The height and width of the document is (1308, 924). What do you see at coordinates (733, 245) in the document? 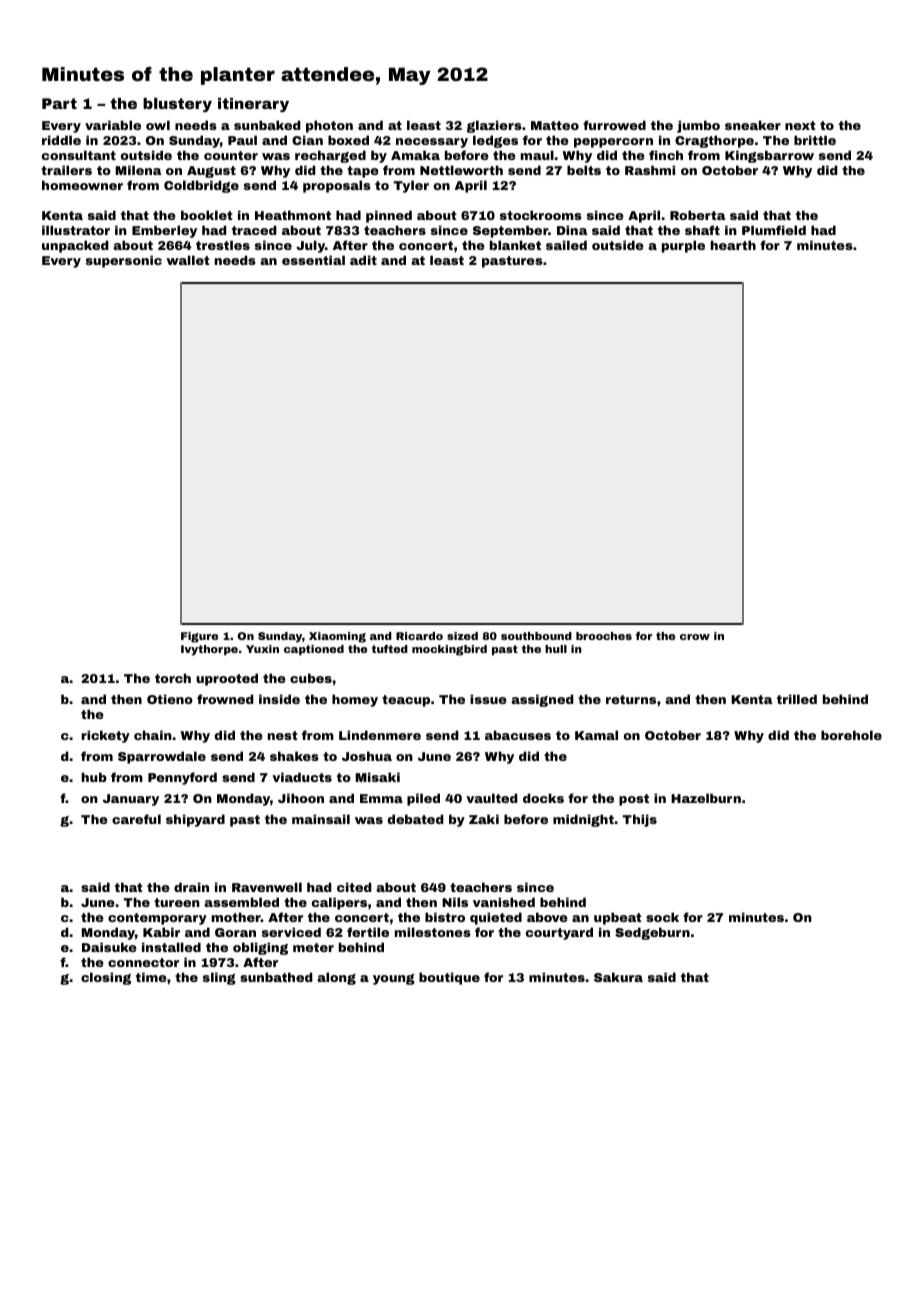
I see `hearth` at bounding box center [733, 245].
